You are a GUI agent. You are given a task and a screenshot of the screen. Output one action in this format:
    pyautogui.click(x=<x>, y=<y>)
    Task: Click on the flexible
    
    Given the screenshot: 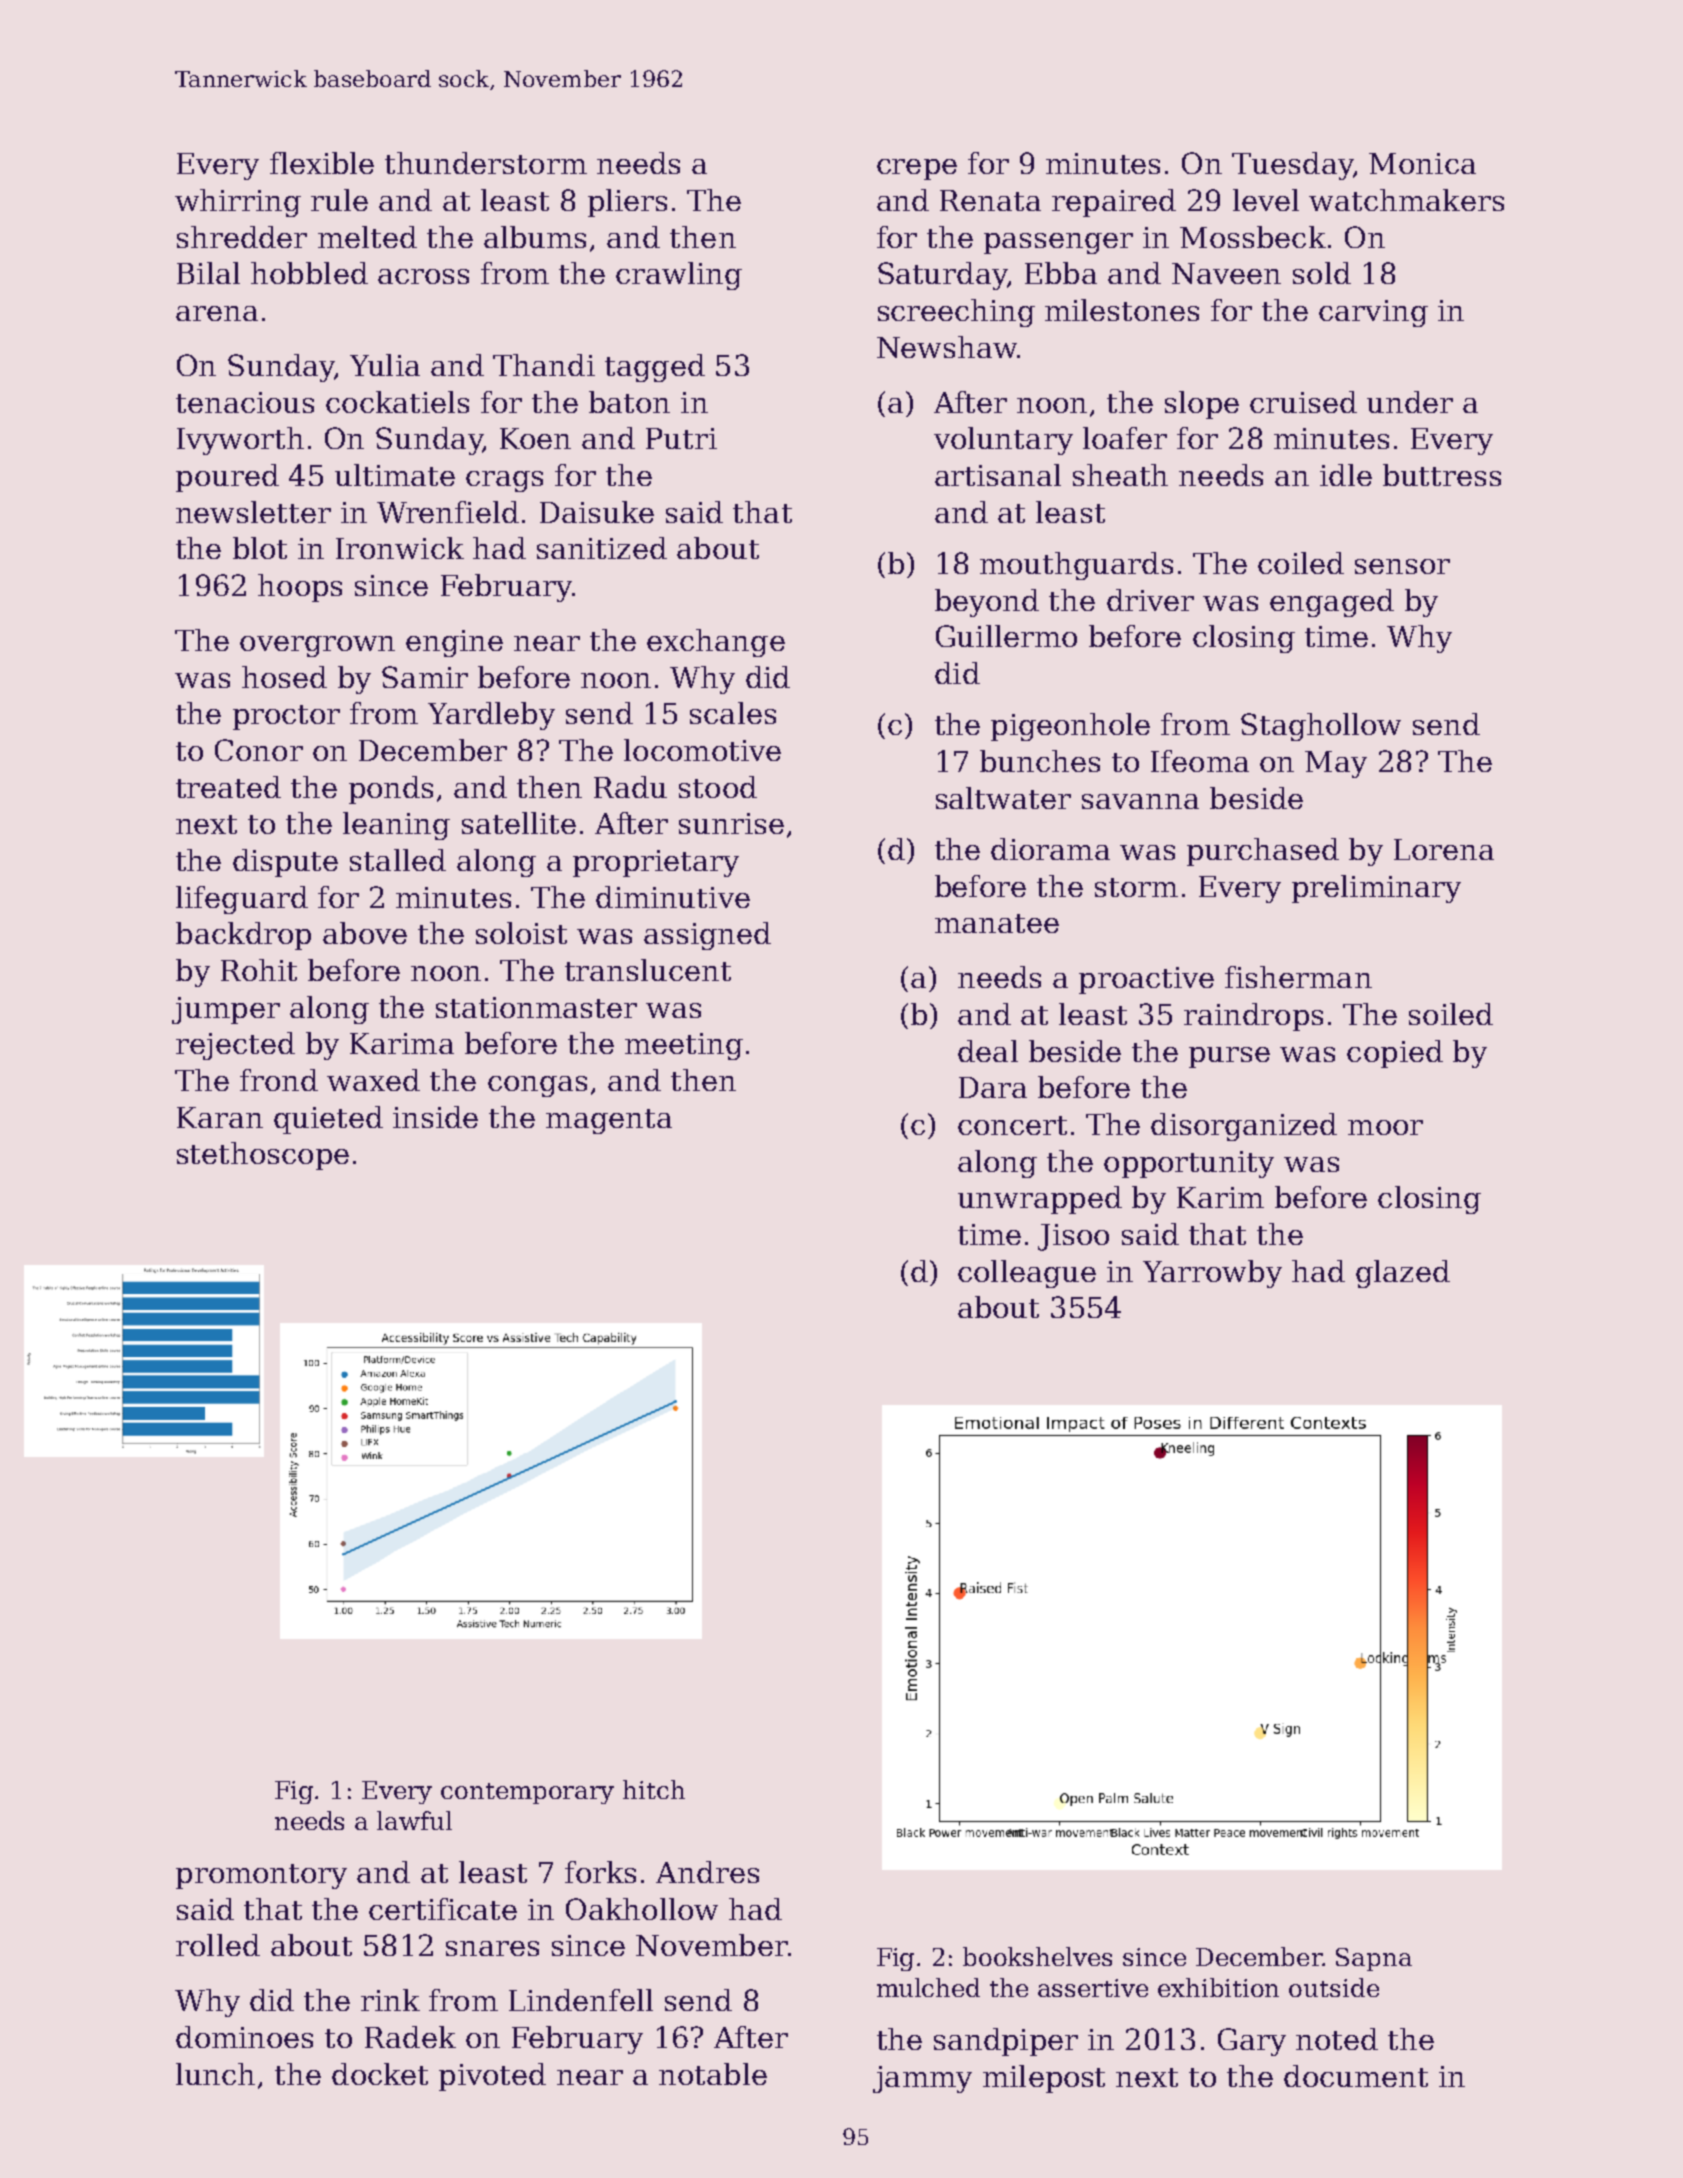 What is the action you would take?
    pyautogui.click(x=322, y=163)
